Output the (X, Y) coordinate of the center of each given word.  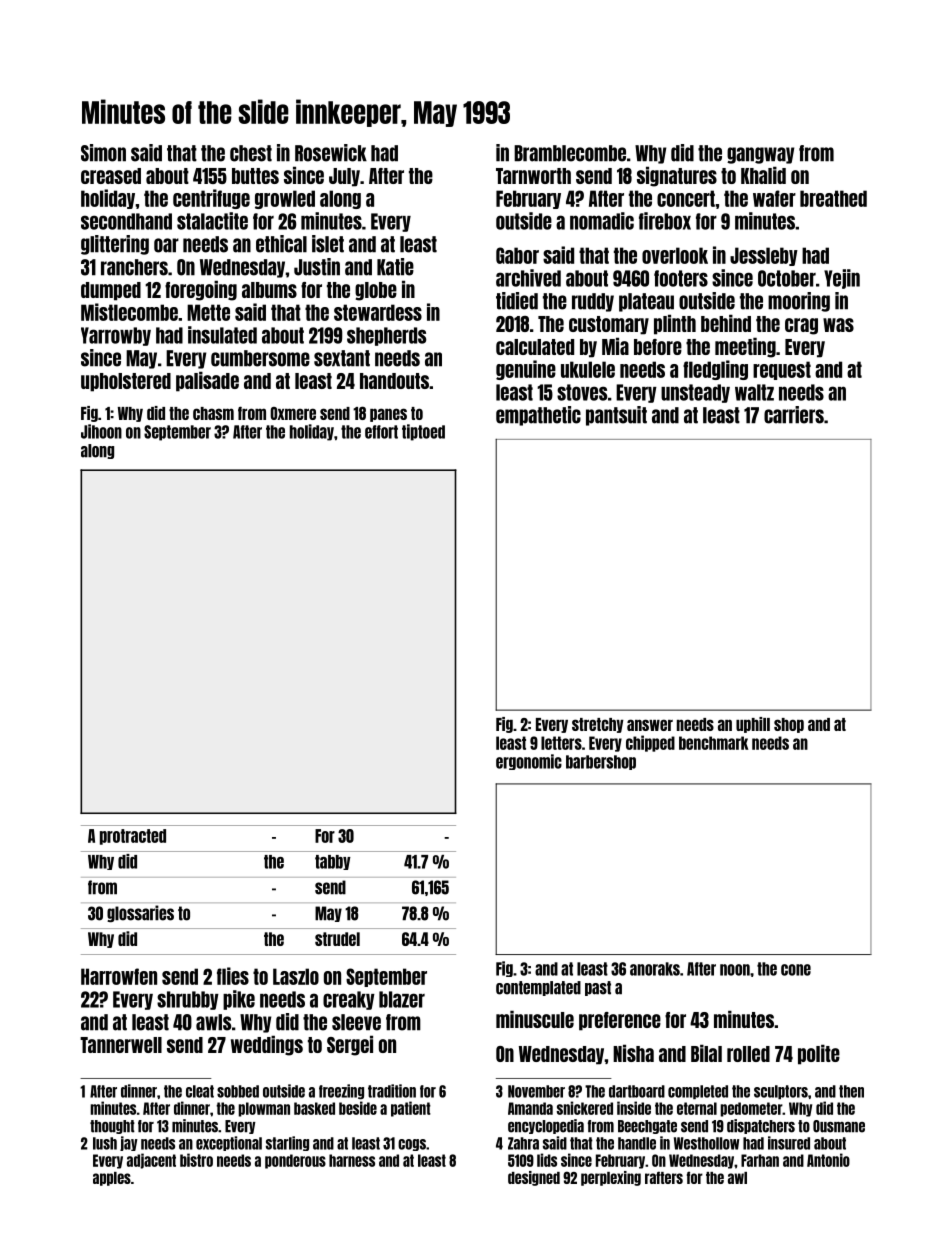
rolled (748, 1054)
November (536, 1091)
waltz (754, 392)
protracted (133, 837)
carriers (794, 415)
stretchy (598, 725)
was (838, 325)
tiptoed (423, 432)
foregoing (201, 290)
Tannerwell (121, 1045)
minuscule (535, 1019)
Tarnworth (533, 176)
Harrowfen (119, 976)
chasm (213, 413)
